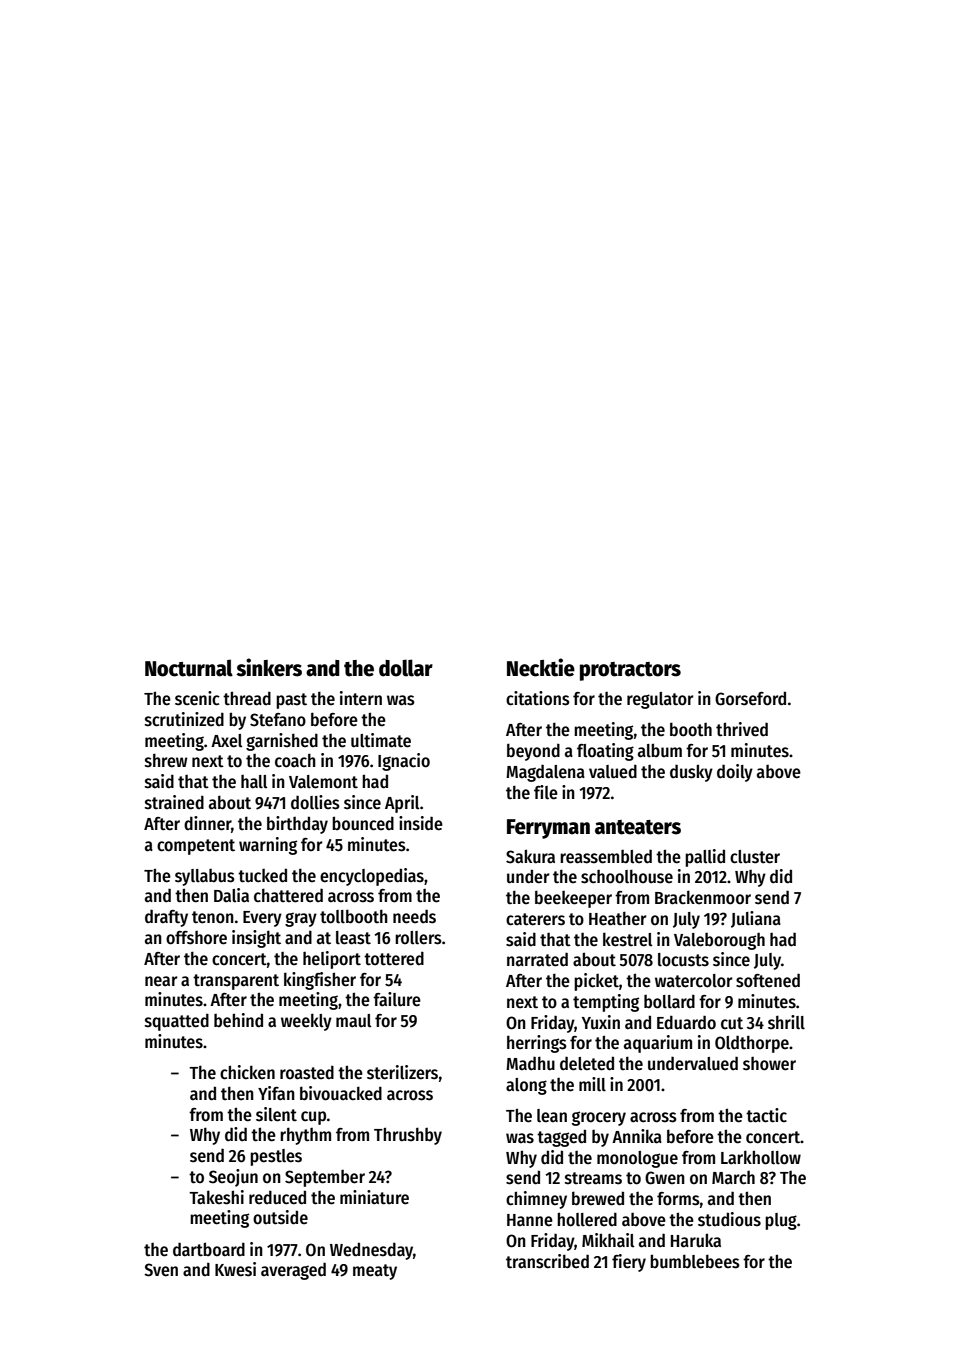 The width and height of the document is (953, 1352). What do you see at coordinates (541, 667) in the document?
I see `Necktie` at bounding box center [541, 667].
